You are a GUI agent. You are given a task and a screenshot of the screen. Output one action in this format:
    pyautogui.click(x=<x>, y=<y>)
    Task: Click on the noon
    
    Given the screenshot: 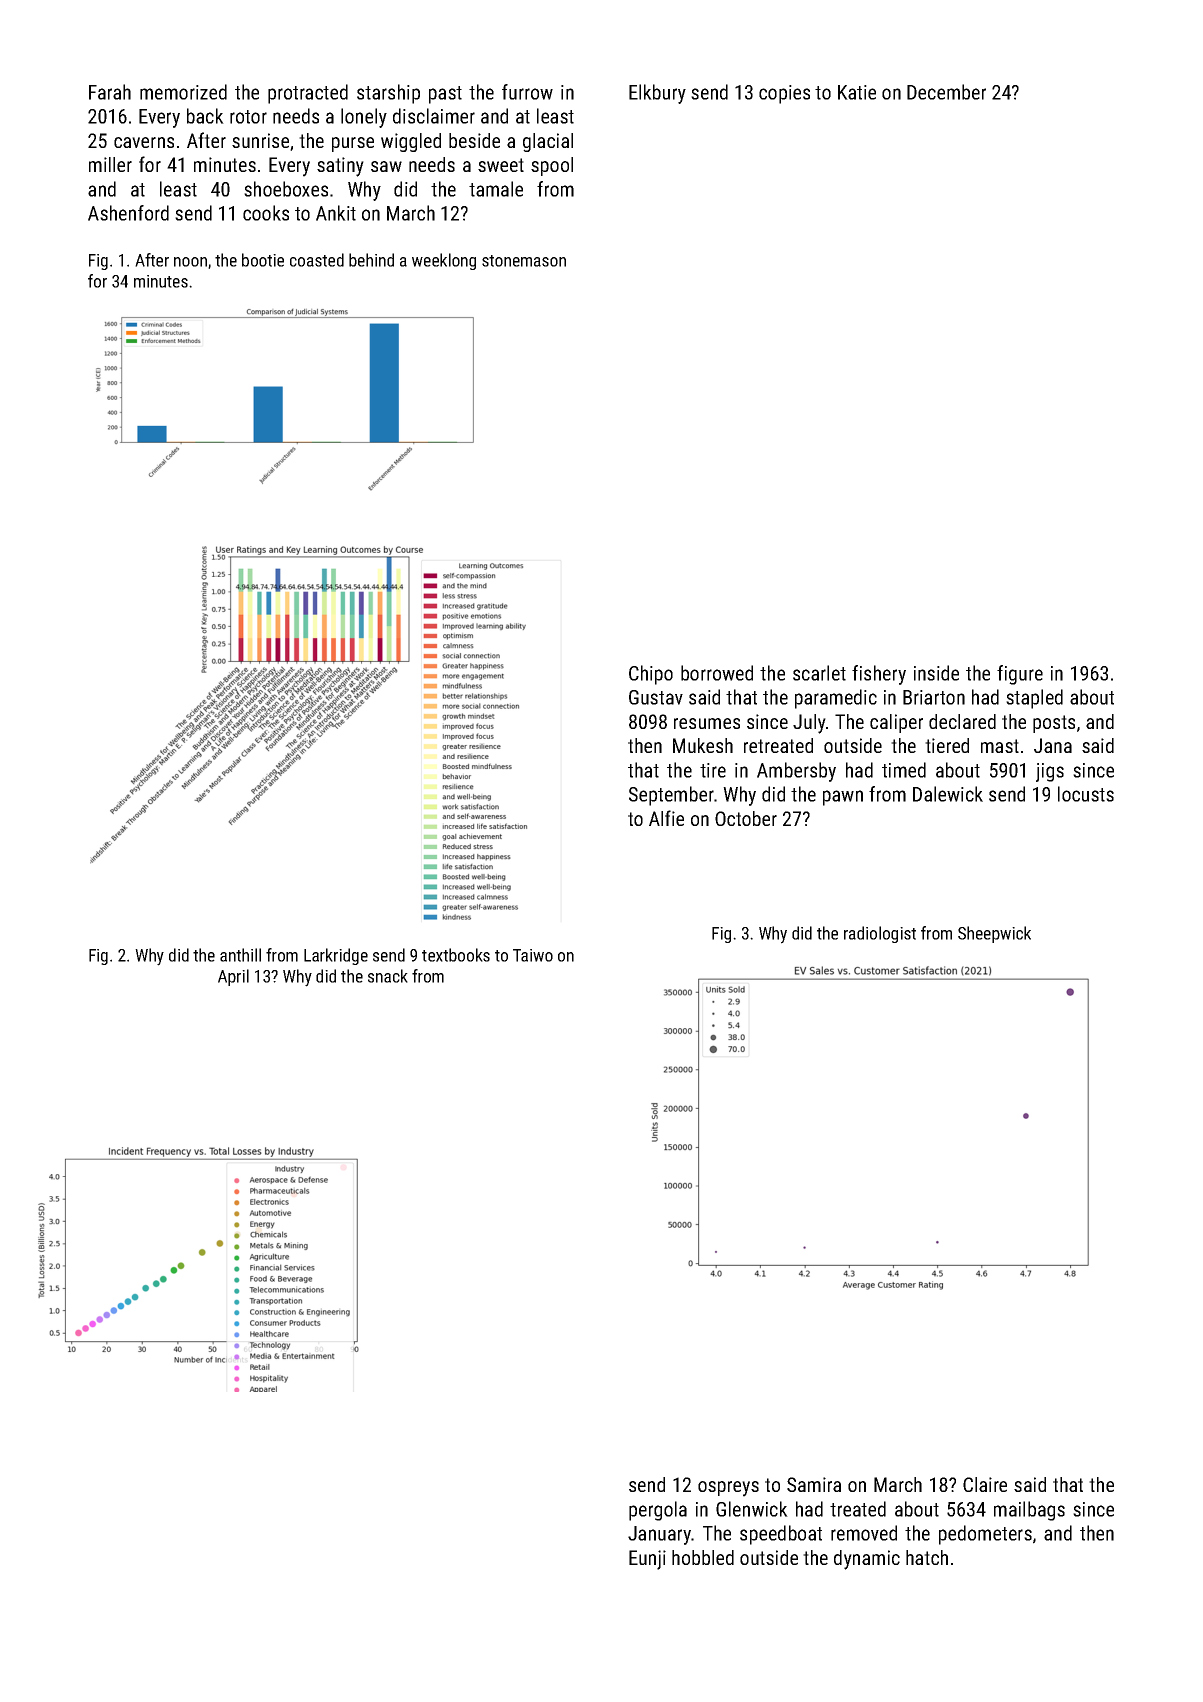 What is the action you would take?
    pyautogui.click(x=190, y=262)
